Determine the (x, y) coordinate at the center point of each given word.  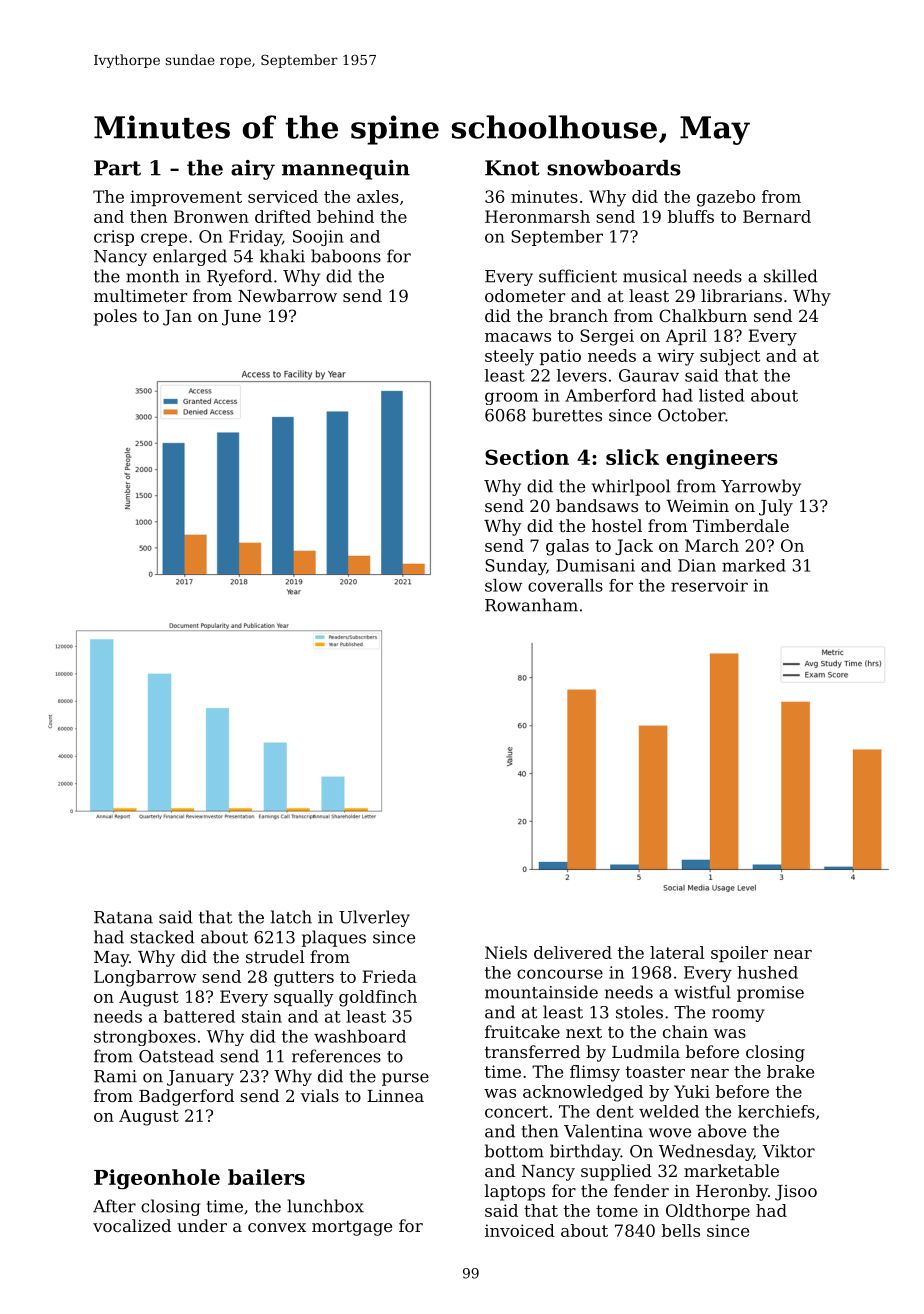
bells (681, 1230)
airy (253, 170)
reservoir (709, 585)
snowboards (614, 168)
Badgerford (186, 1097)
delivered (573, 952)
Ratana (123, 917)
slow (503, 585)
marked (754, 565)
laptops (515, 1192)
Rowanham (531, 605)
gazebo (726, 198)
